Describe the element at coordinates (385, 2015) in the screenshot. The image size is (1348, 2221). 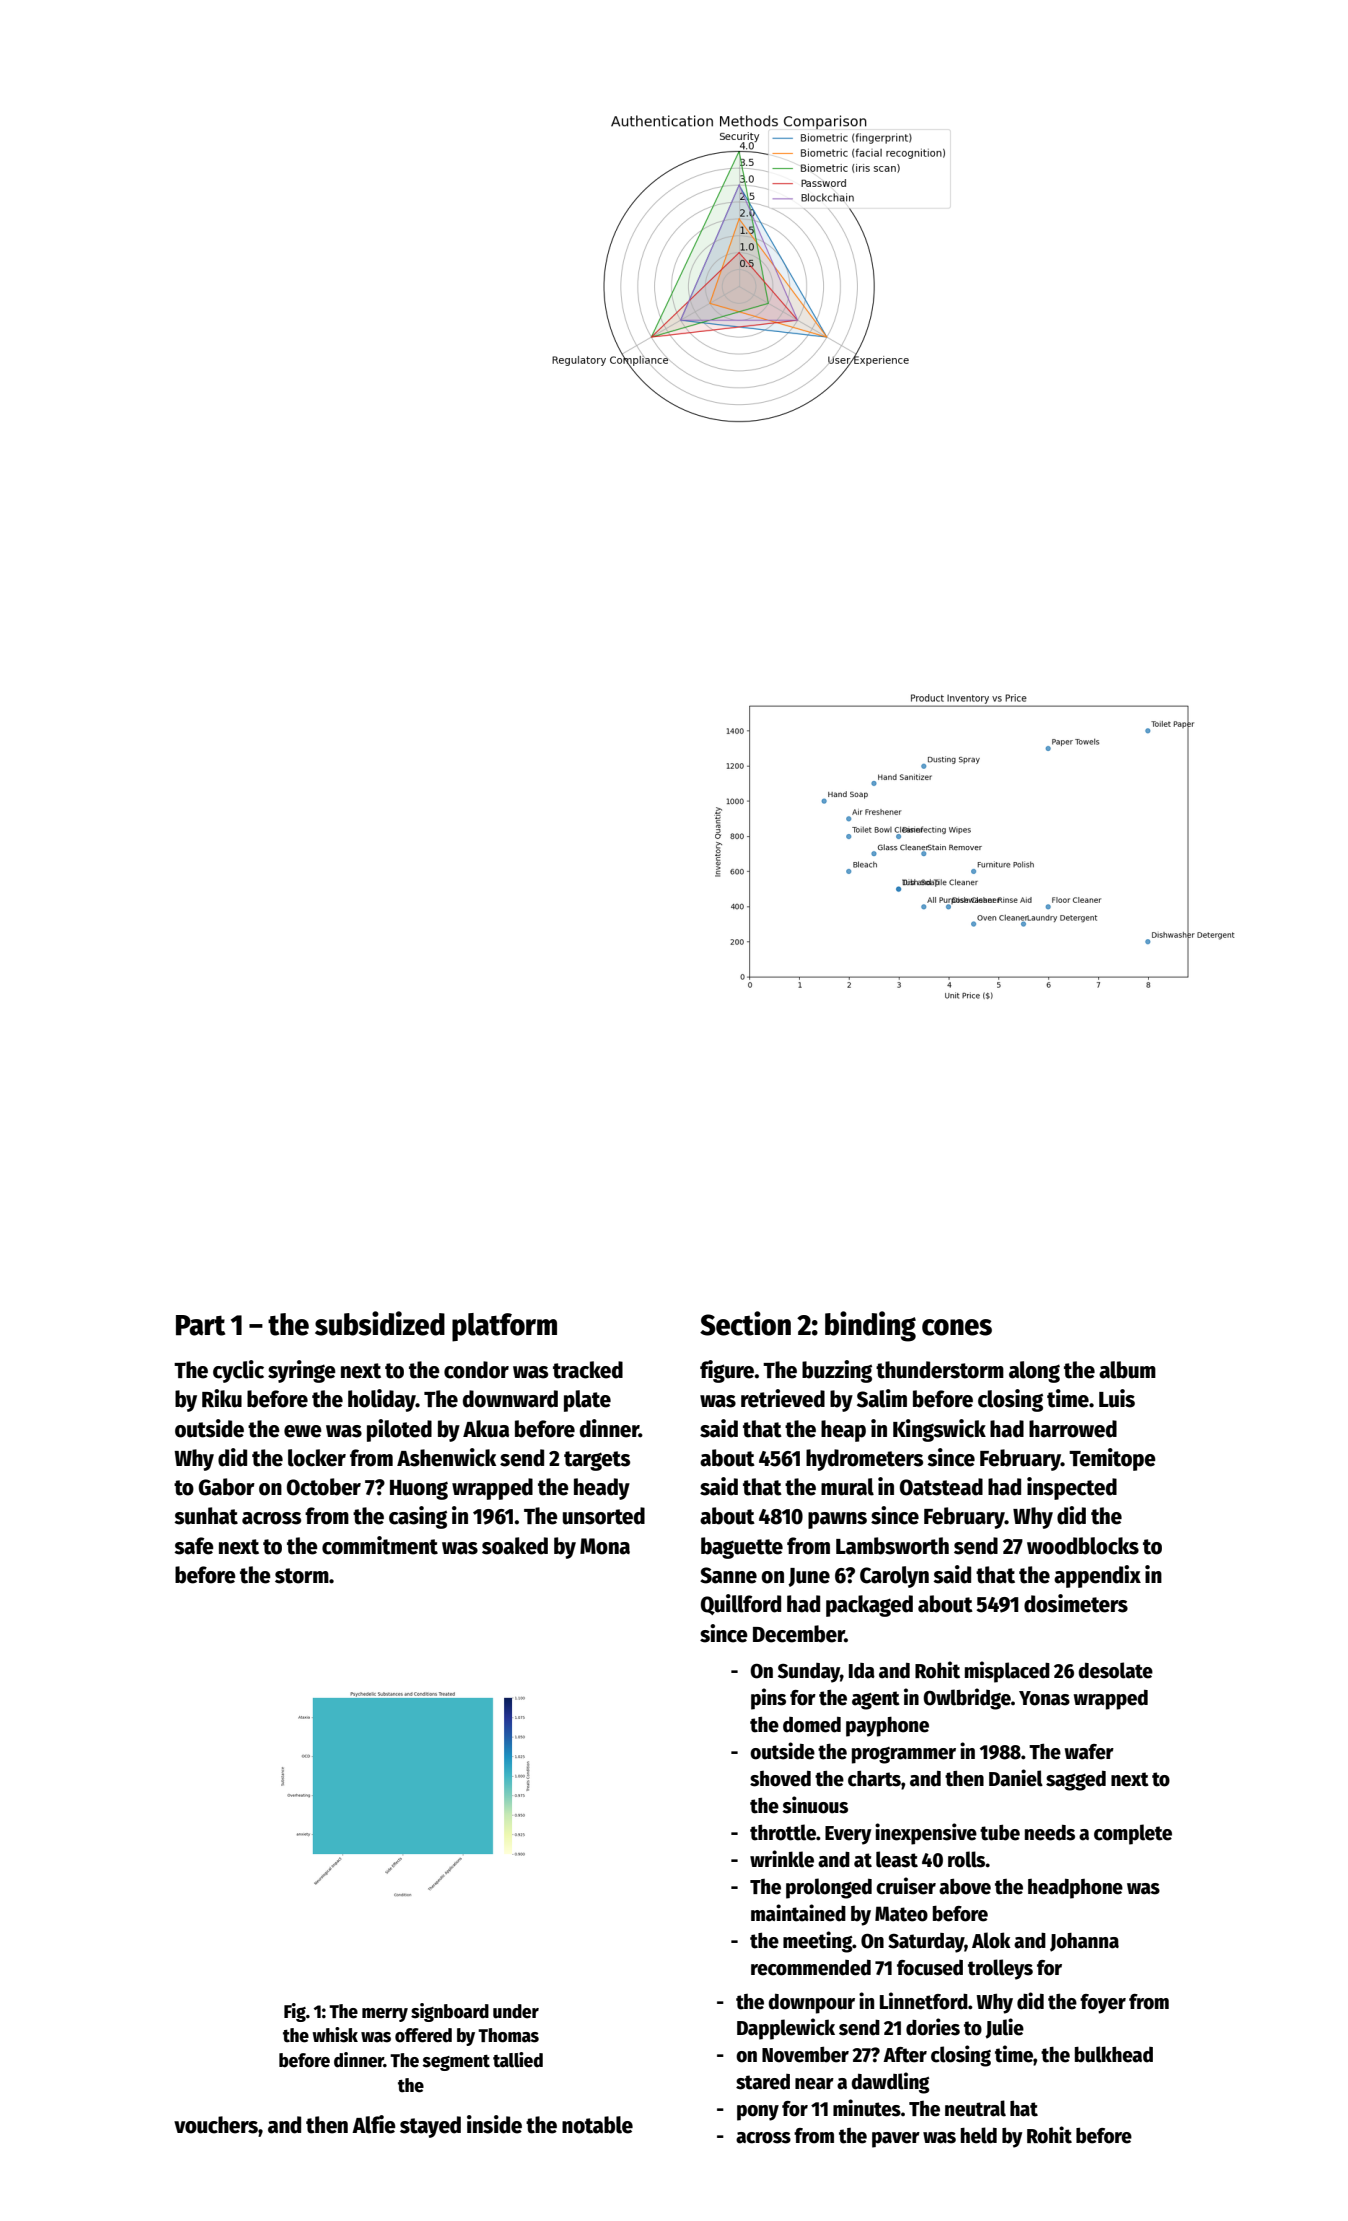
I see `merry` at that location.
